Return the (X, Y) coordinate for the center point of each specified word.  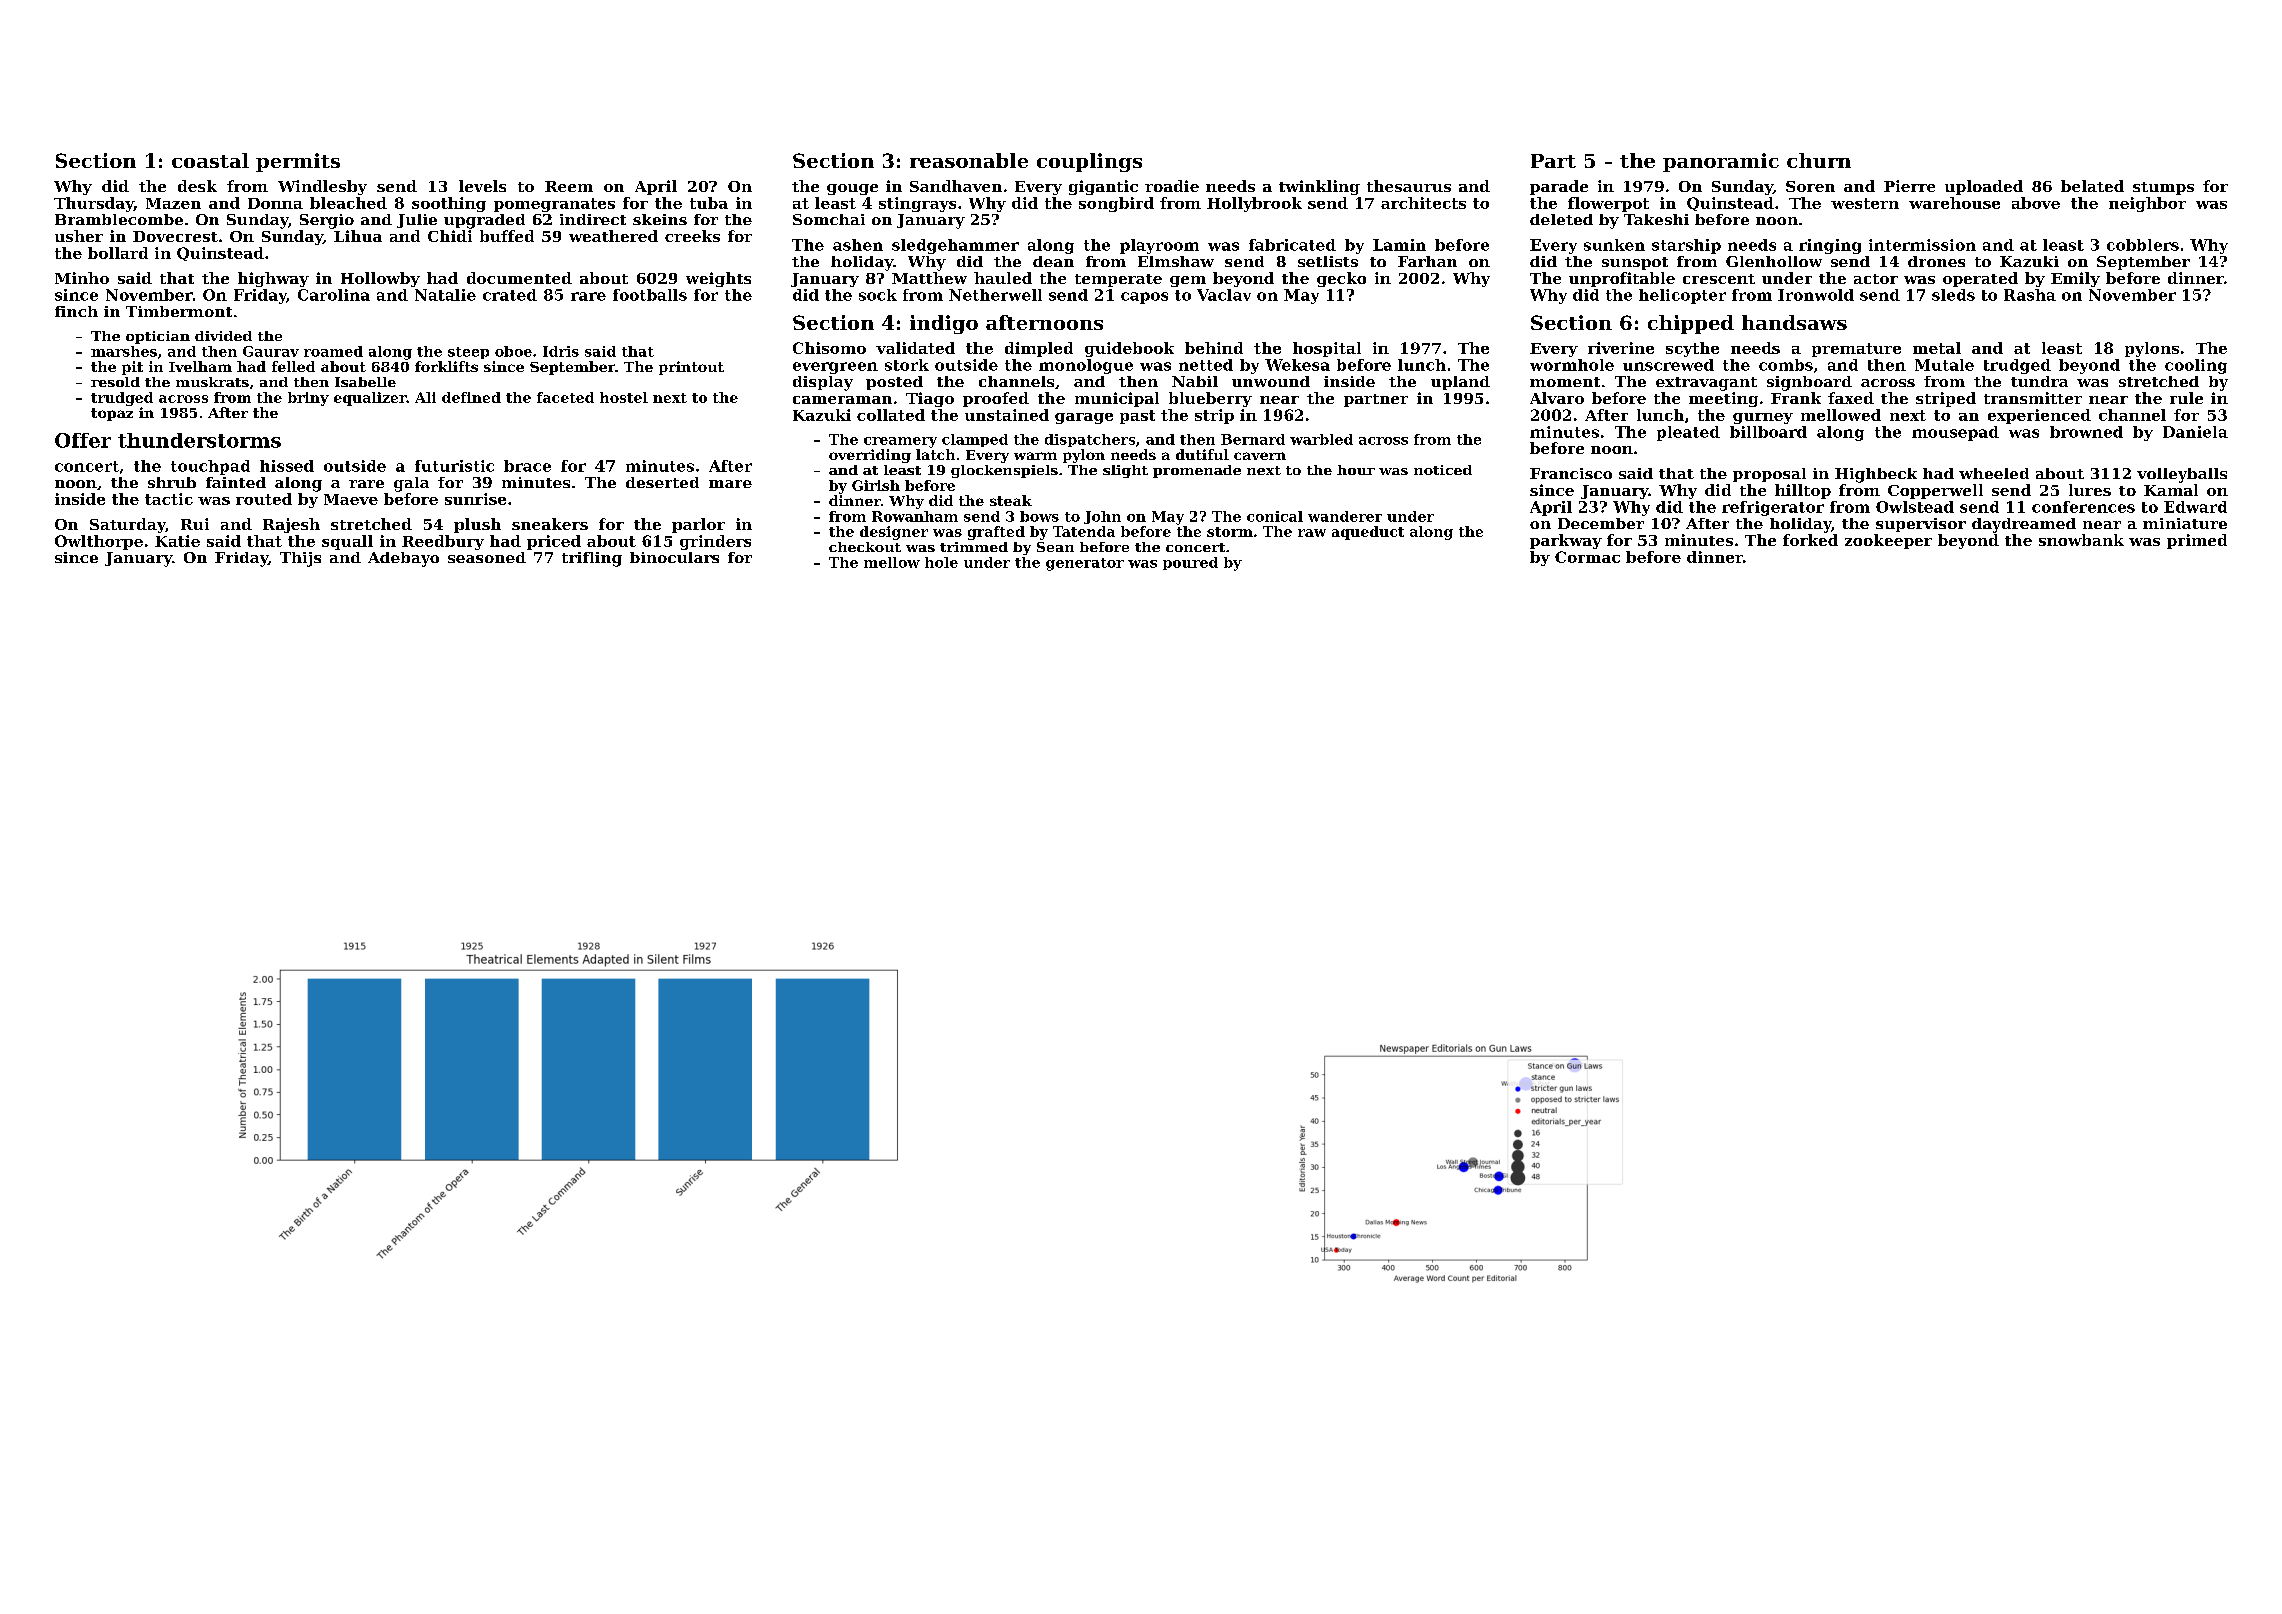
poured (1190, 563)
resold (115, 382)
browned (2086, 432)
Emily (2075, 279)
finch (76, 311)
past (1137, 417)
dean (1053, 261)
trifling (592, 559)
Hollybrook (1254, 204)
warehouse (1954, 203)
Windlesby (322, 187)
